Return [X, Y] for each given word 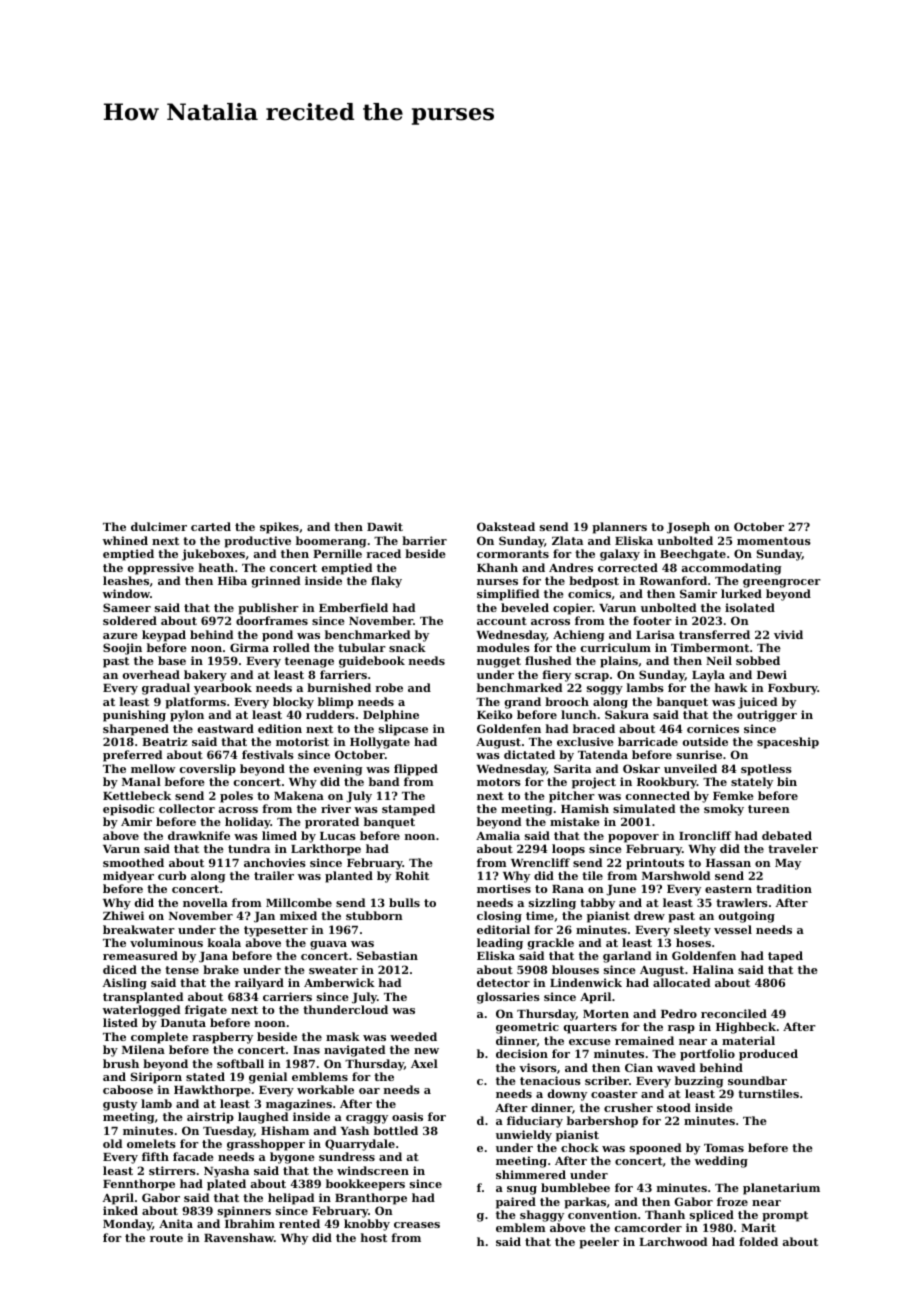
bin [787, 781]
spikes [279, 528]
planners [619, 528]
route [166, 1238]
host [374, 1237]
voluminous [166, 942]
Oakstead [506, 526]
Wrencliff [540, 862]
